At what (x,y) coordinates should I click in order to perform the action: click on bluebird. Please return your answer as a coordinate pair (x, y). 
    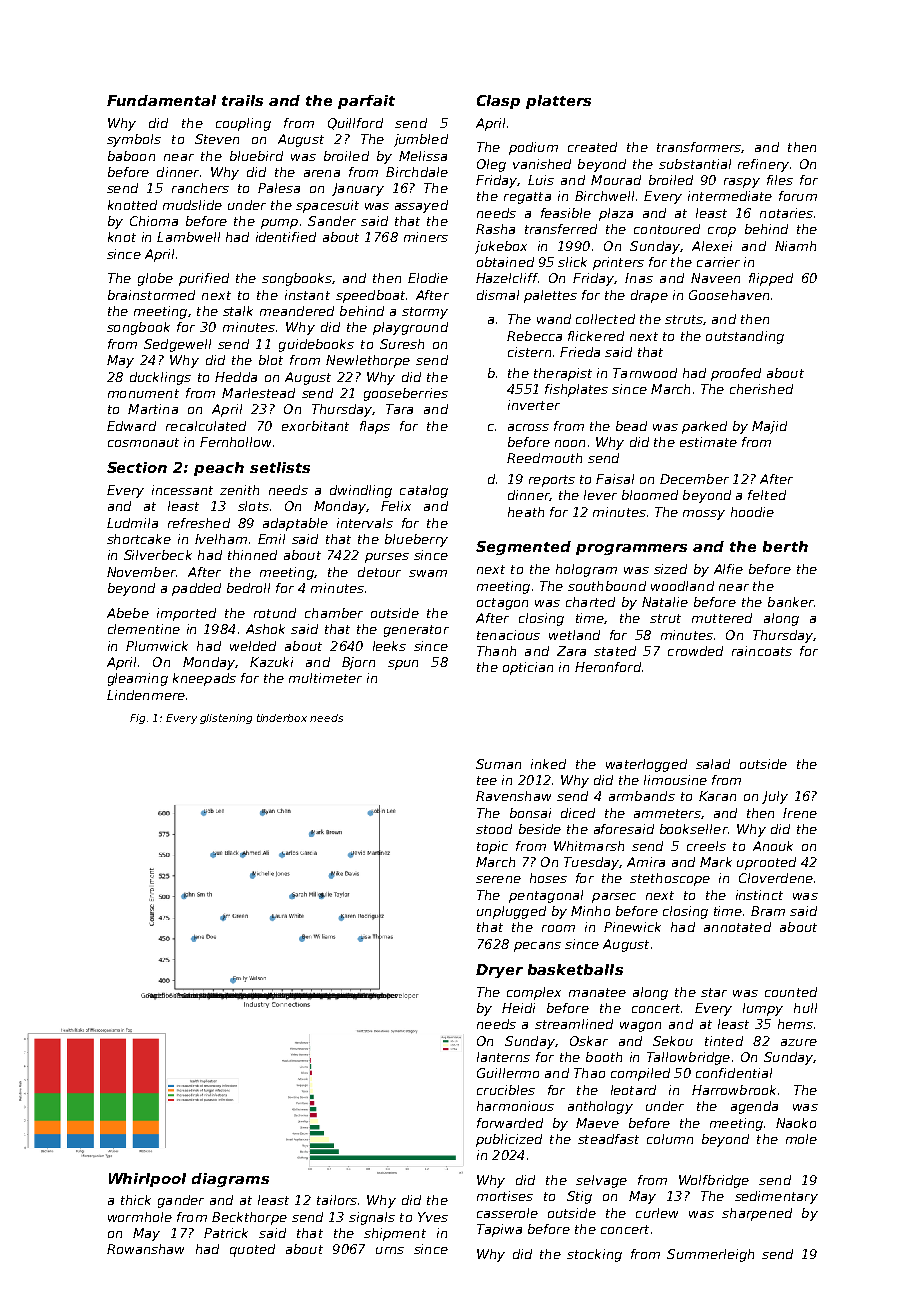
    Looking at the image, I should click on (256, 156).
